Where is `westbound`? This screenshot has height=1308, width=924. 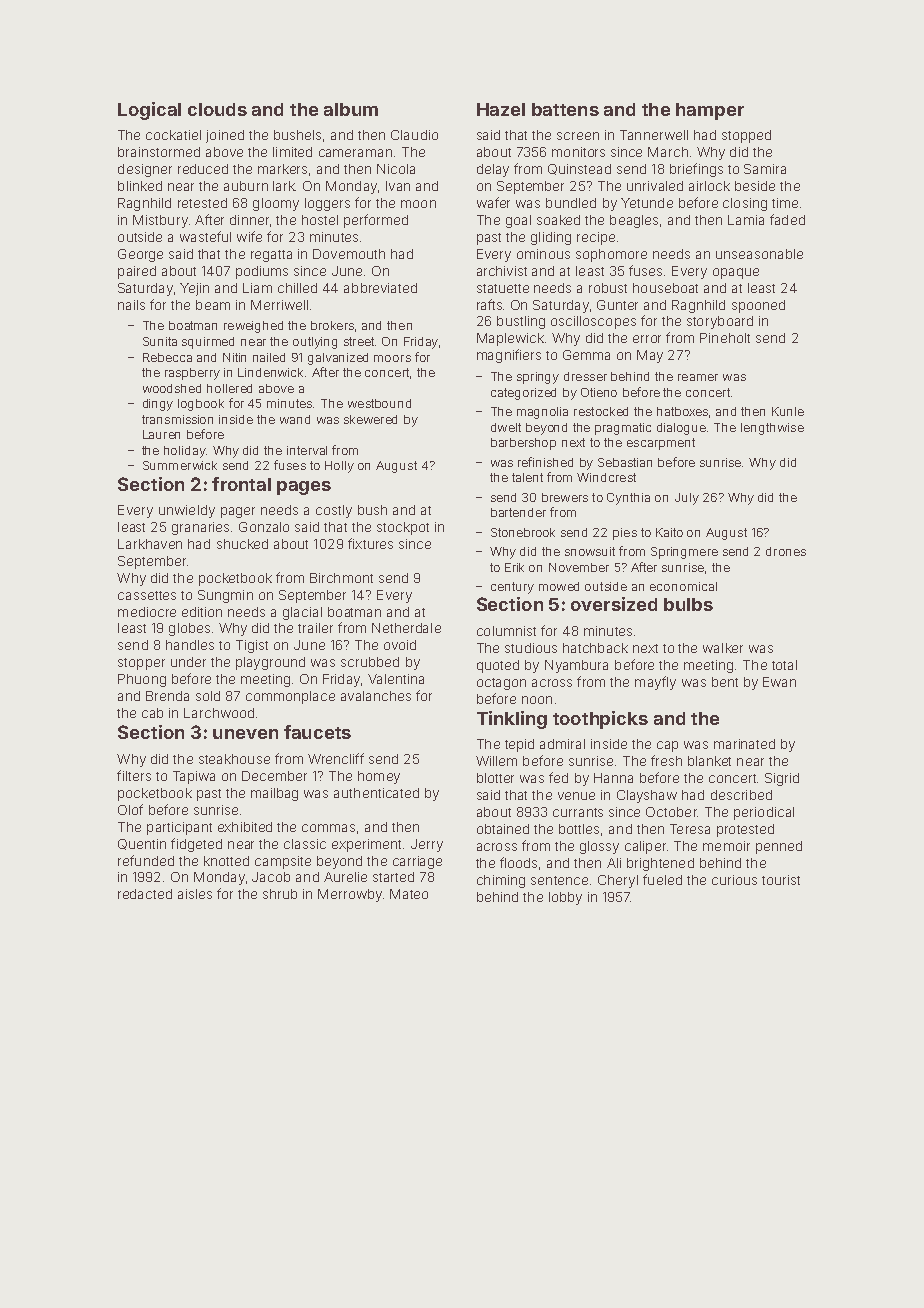
westbound is located at coordinates (379, 403).
